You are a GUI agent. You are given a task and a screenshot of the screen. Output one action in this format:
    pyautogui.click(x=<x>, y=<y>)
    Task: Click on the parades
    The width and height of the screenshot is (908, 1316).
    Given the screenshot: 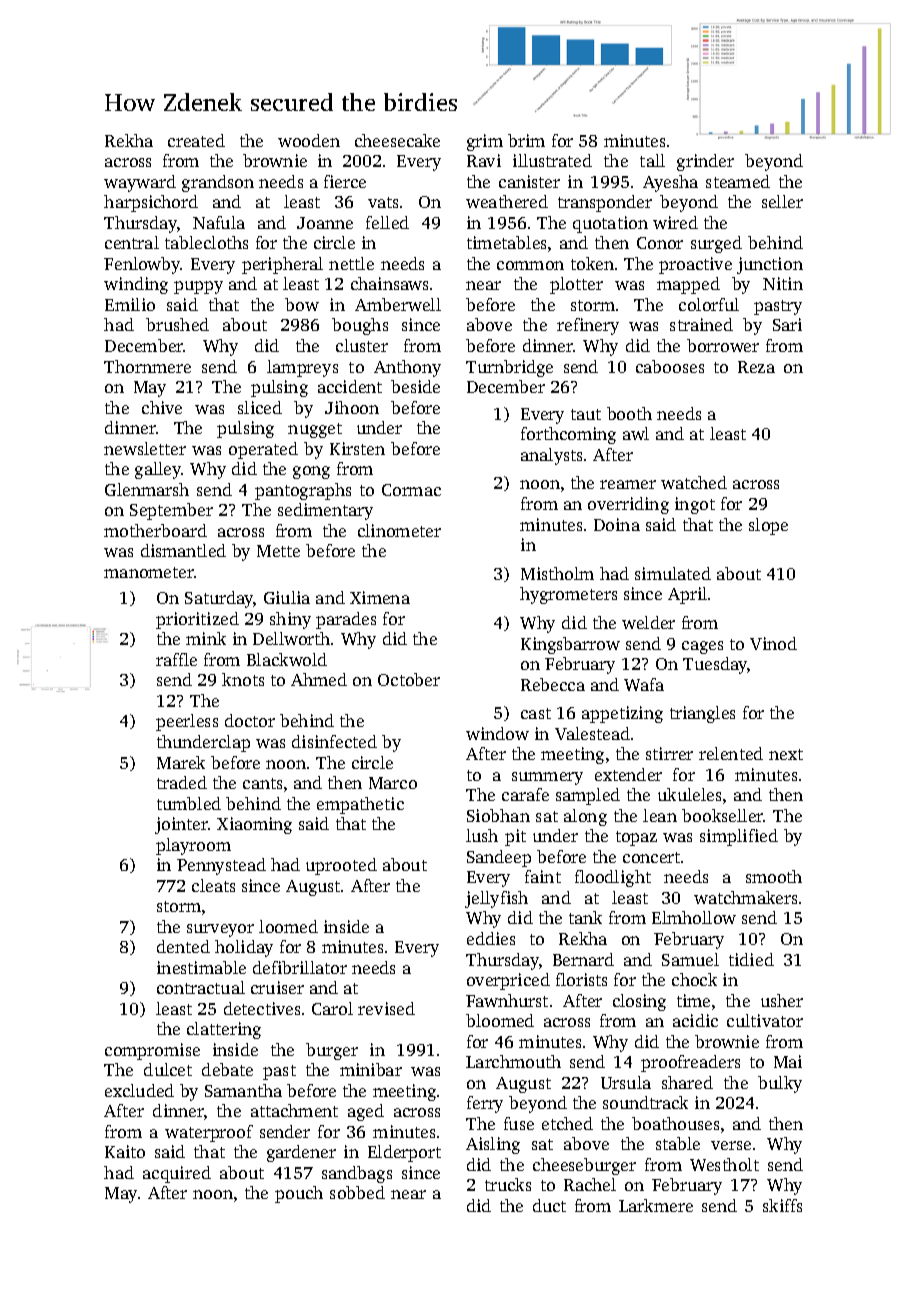 What is the action you would take?
    pyautogui.click(x=346, y=620)
